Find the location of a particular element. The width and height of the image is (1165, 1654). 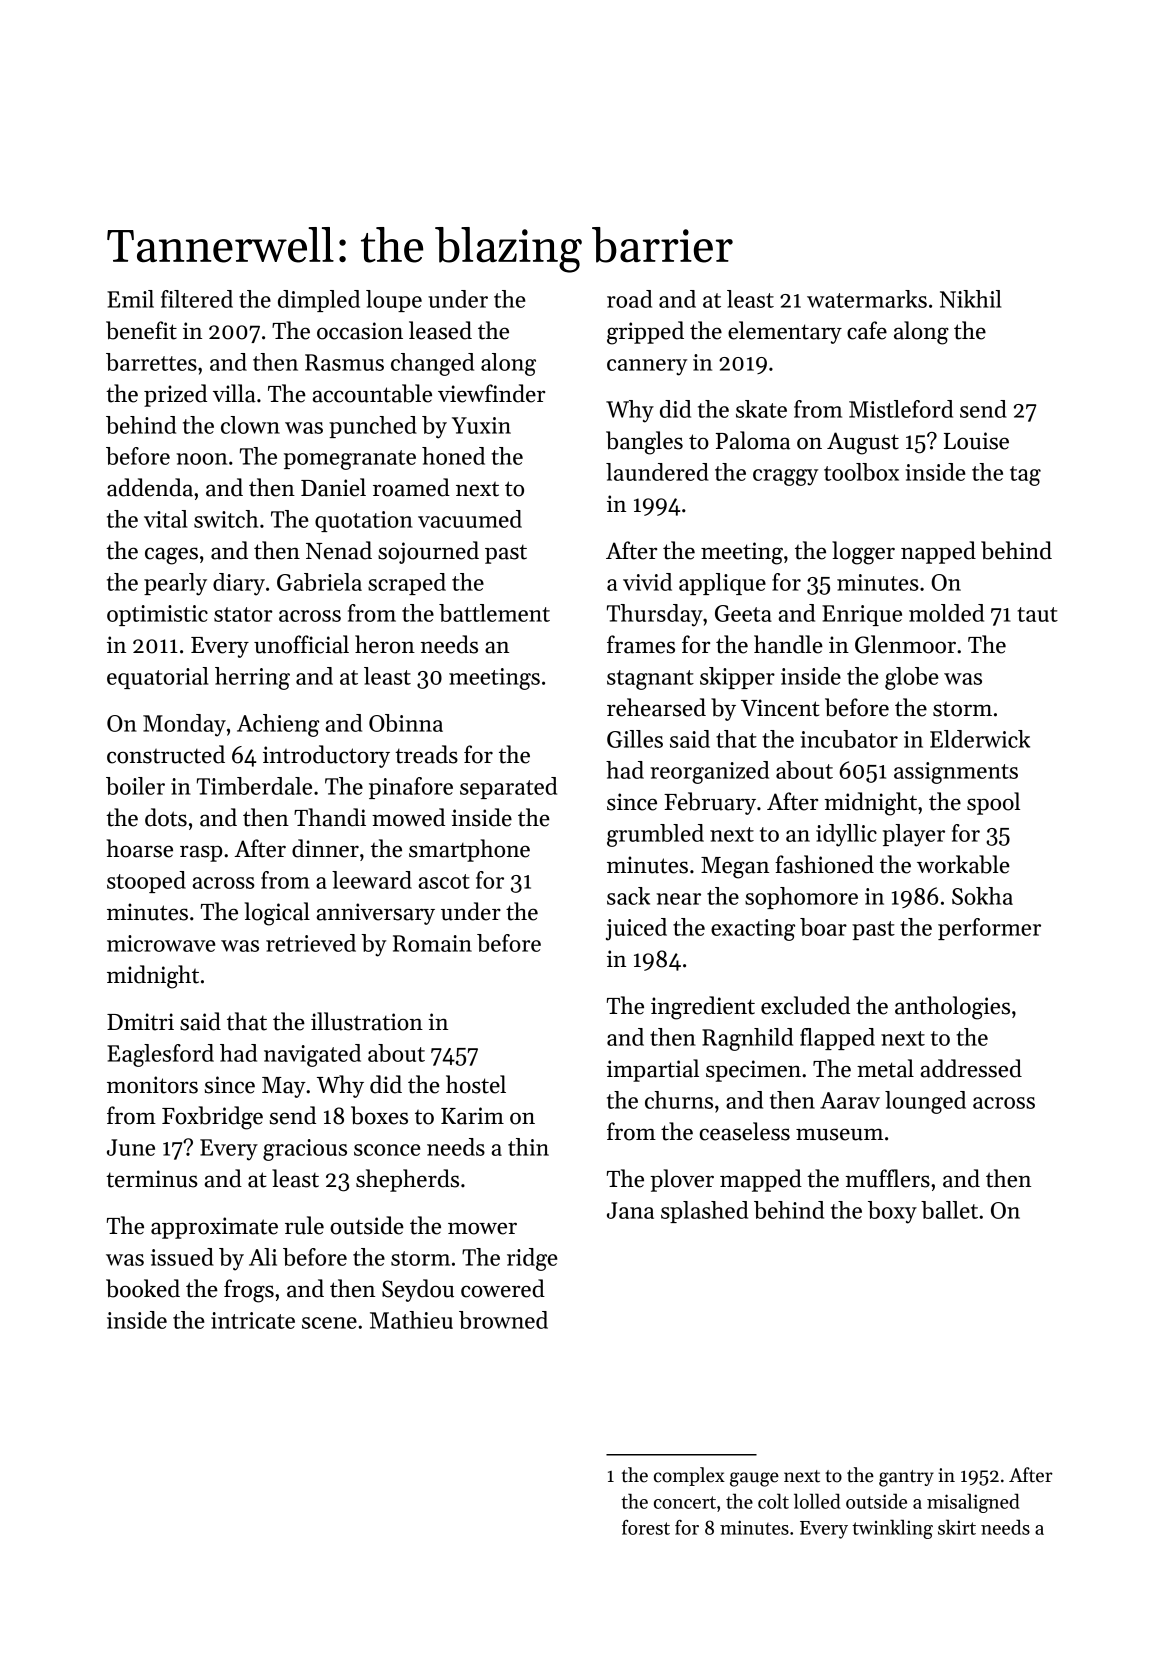

plover is located at coordinates (682, 1180).
